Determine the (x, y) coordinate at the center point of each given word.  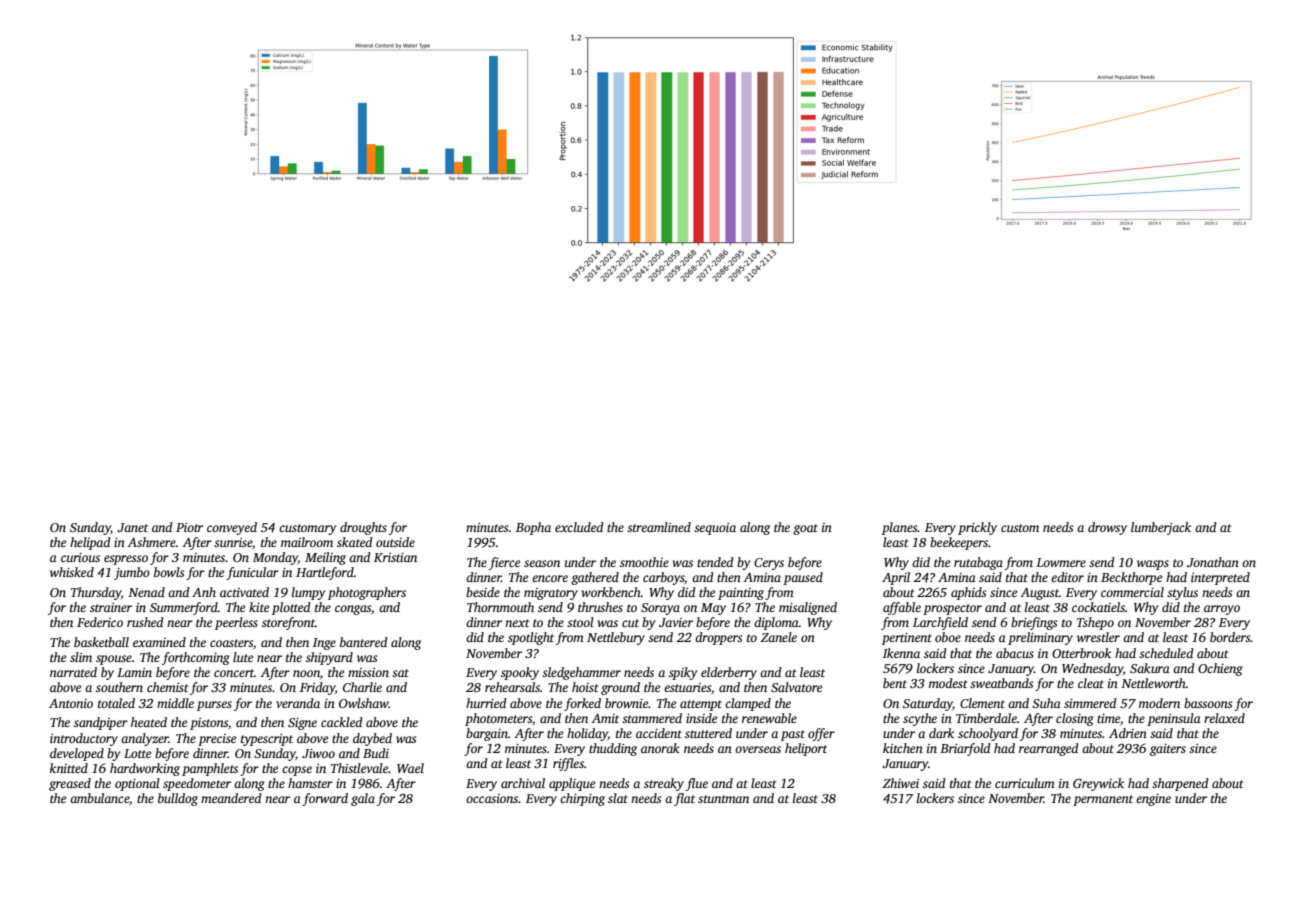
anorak (660, 748)
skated (355, 542)
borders (1230, 637)
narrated (73, 672)
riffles (568, 764)
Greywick (1098, 784)
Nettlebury (616, 638)
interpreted (1220, 578)
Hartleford (325, 573)
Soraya (660, 609)
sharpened (1180, 784)
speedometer (197, 784)
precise (217, 740)
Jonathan (1213, 562)
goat (805, 529)
